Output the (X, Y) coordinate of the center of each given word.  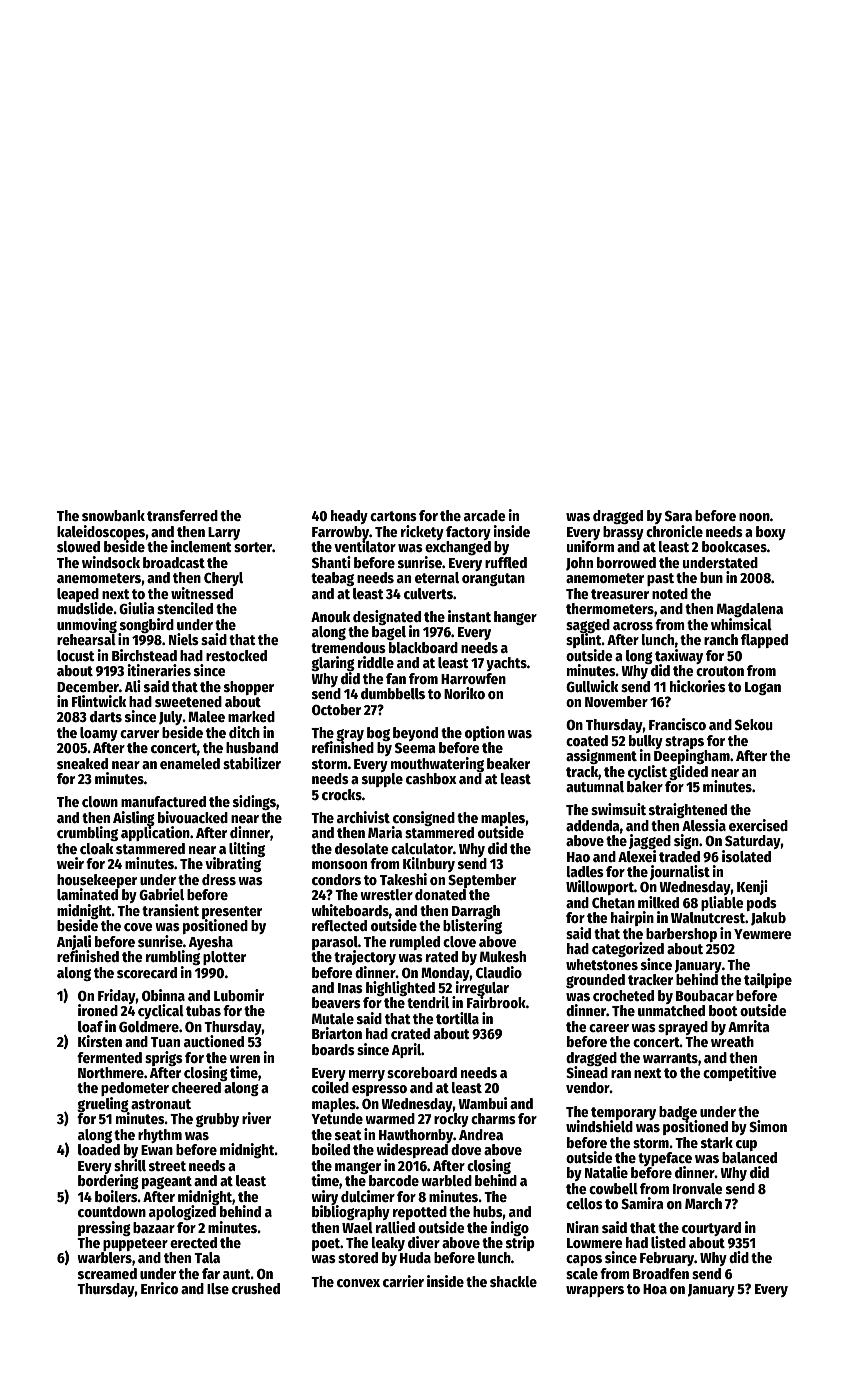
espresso (379, 1090)
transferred (182, 515)
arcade (485, 515)
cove (138, 927)
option (485, 733)
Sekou (754, 724)
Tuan (165, 1042)
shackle (513, 1281)
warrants (670, 1058)
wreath (732, 1041)
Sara (678, 516)
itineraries (159, 670)
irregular (482, 988)
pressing (104, 1228)
